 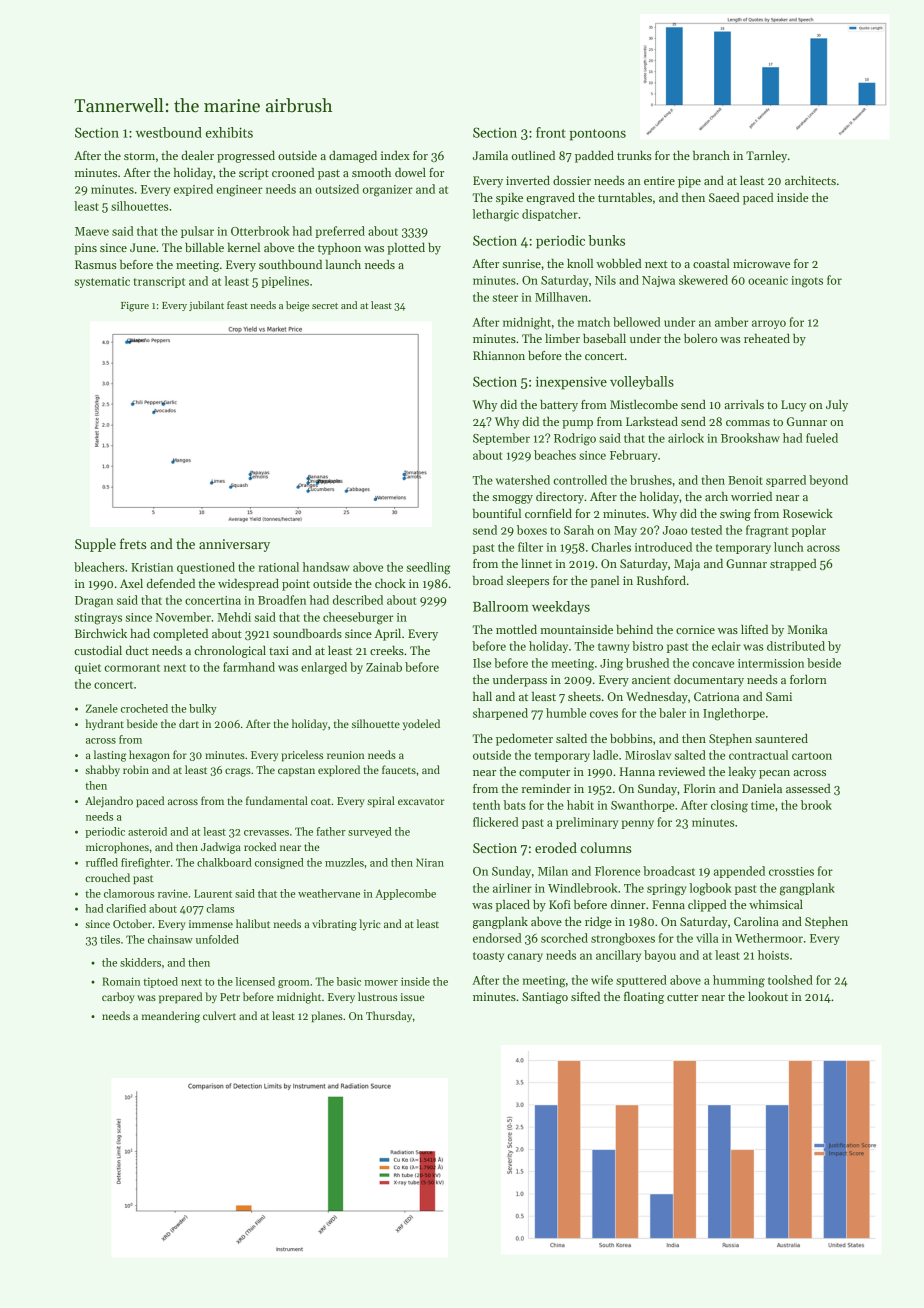 What do you see at coordinates (766, 157) in the screenshot?
I see `Tarnley` at bounding box center [766, 157].
